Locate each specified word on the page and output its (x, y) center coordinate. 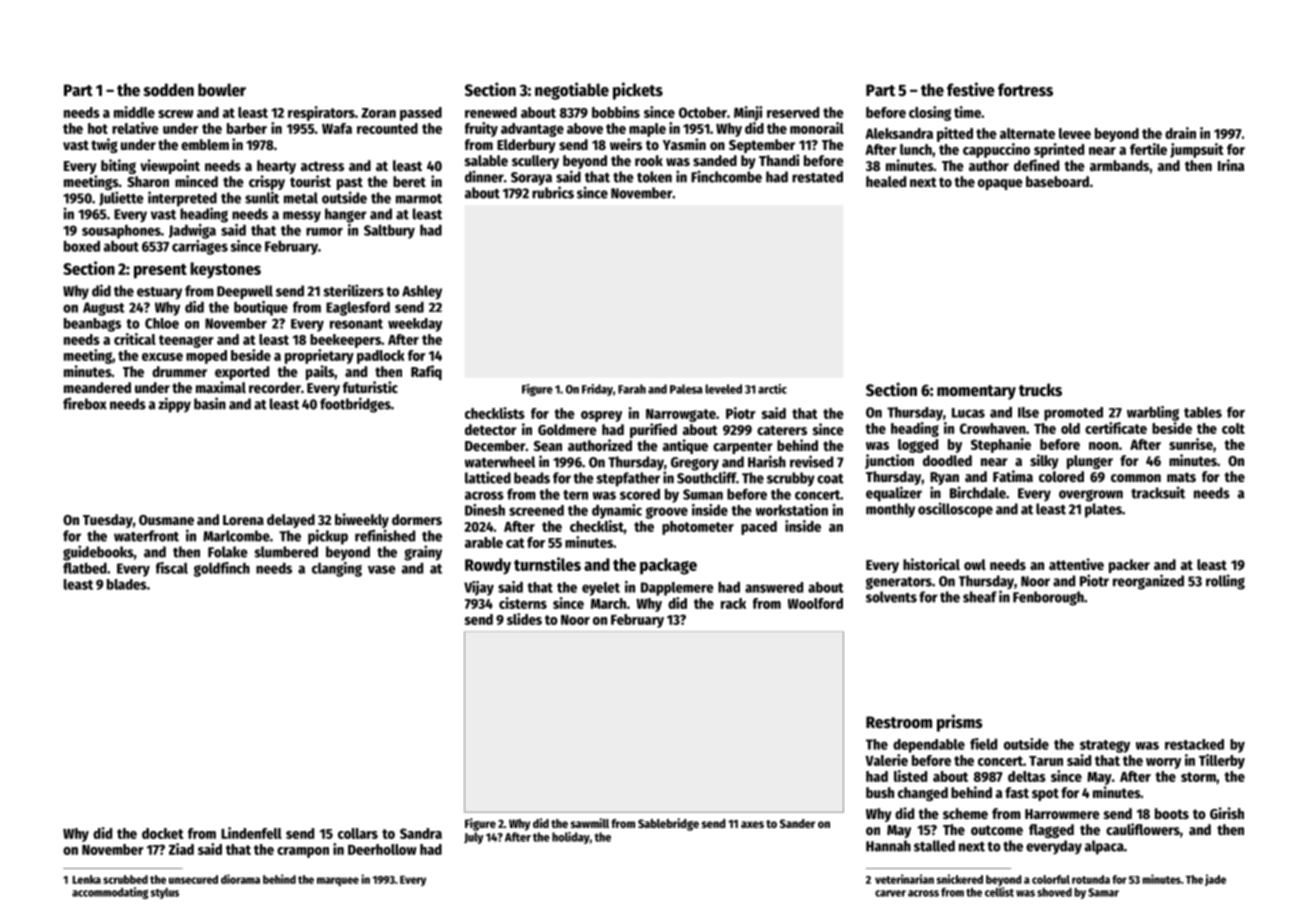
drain (1180, 133)
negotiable (572, 91)
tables (1203, 412)
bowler (222, 90)
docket (163, 833)
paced (759, 528)
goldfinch (222, 569)
